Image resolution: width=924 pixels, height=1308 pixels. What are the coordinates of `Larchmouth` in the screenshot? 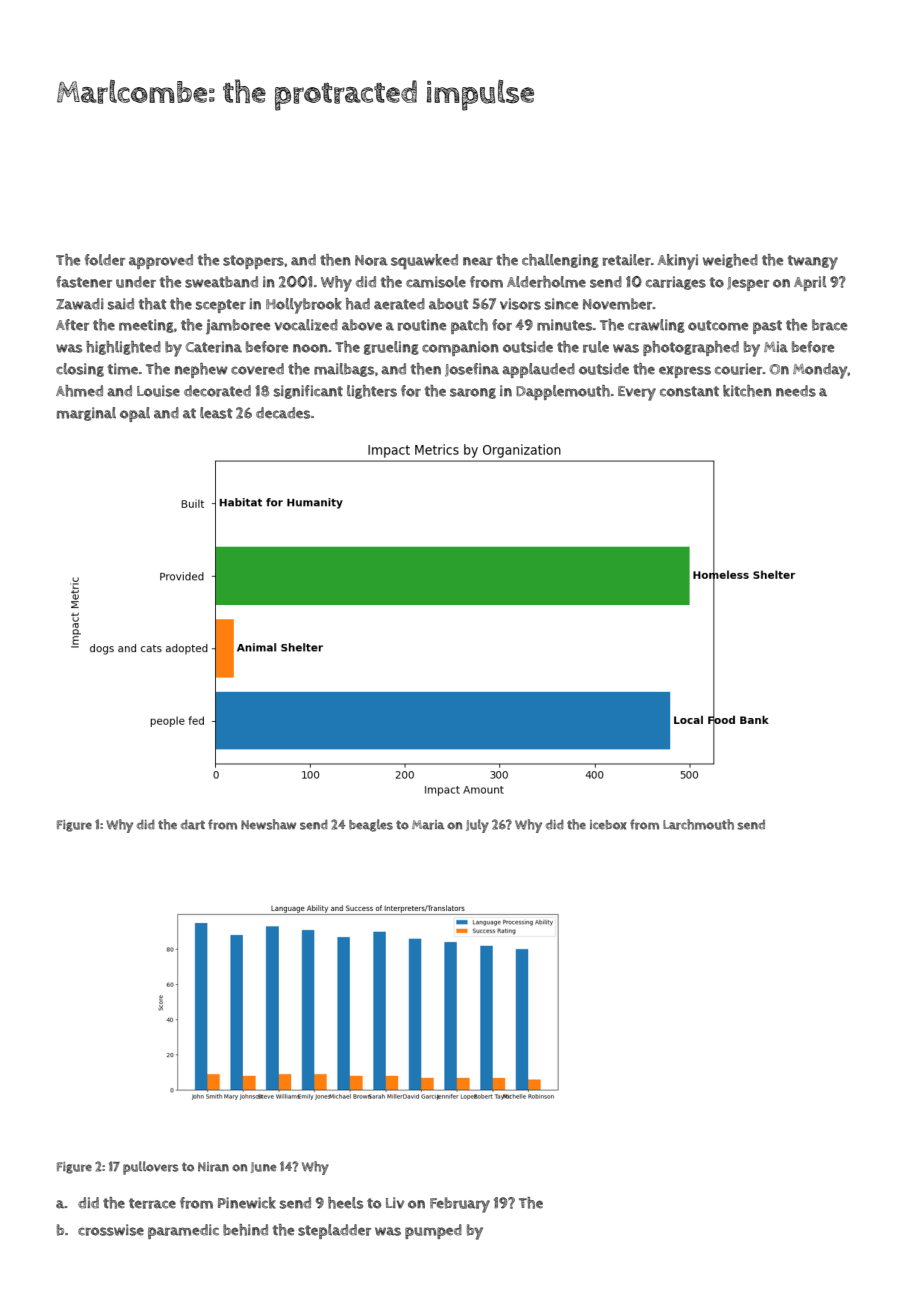 It's located at (698, 824).
